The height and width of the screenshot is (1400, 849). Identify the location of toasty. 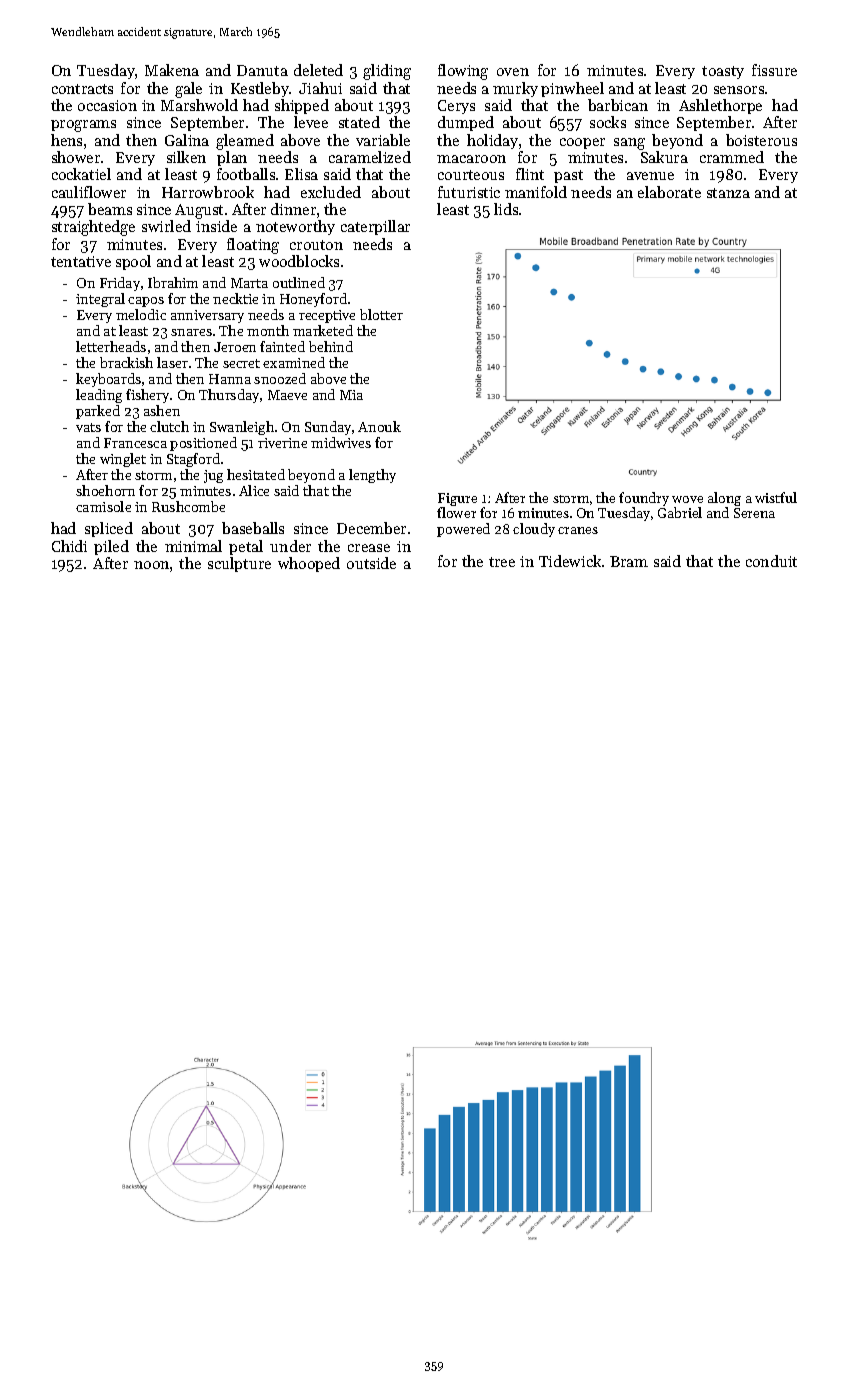
(723, 72).
